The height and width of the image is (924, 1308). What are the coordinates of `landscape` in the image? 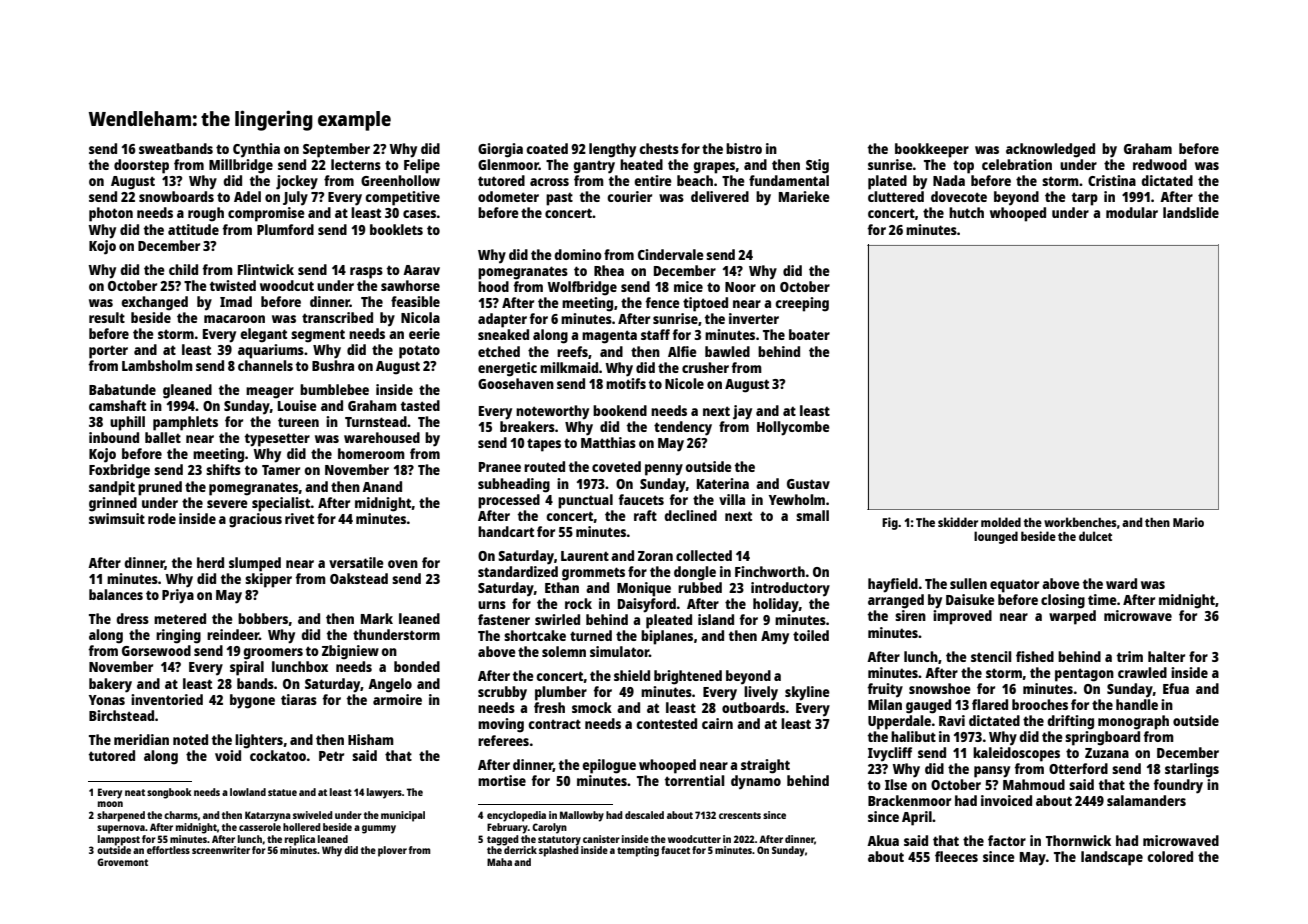 It's located at (1112, 858).
